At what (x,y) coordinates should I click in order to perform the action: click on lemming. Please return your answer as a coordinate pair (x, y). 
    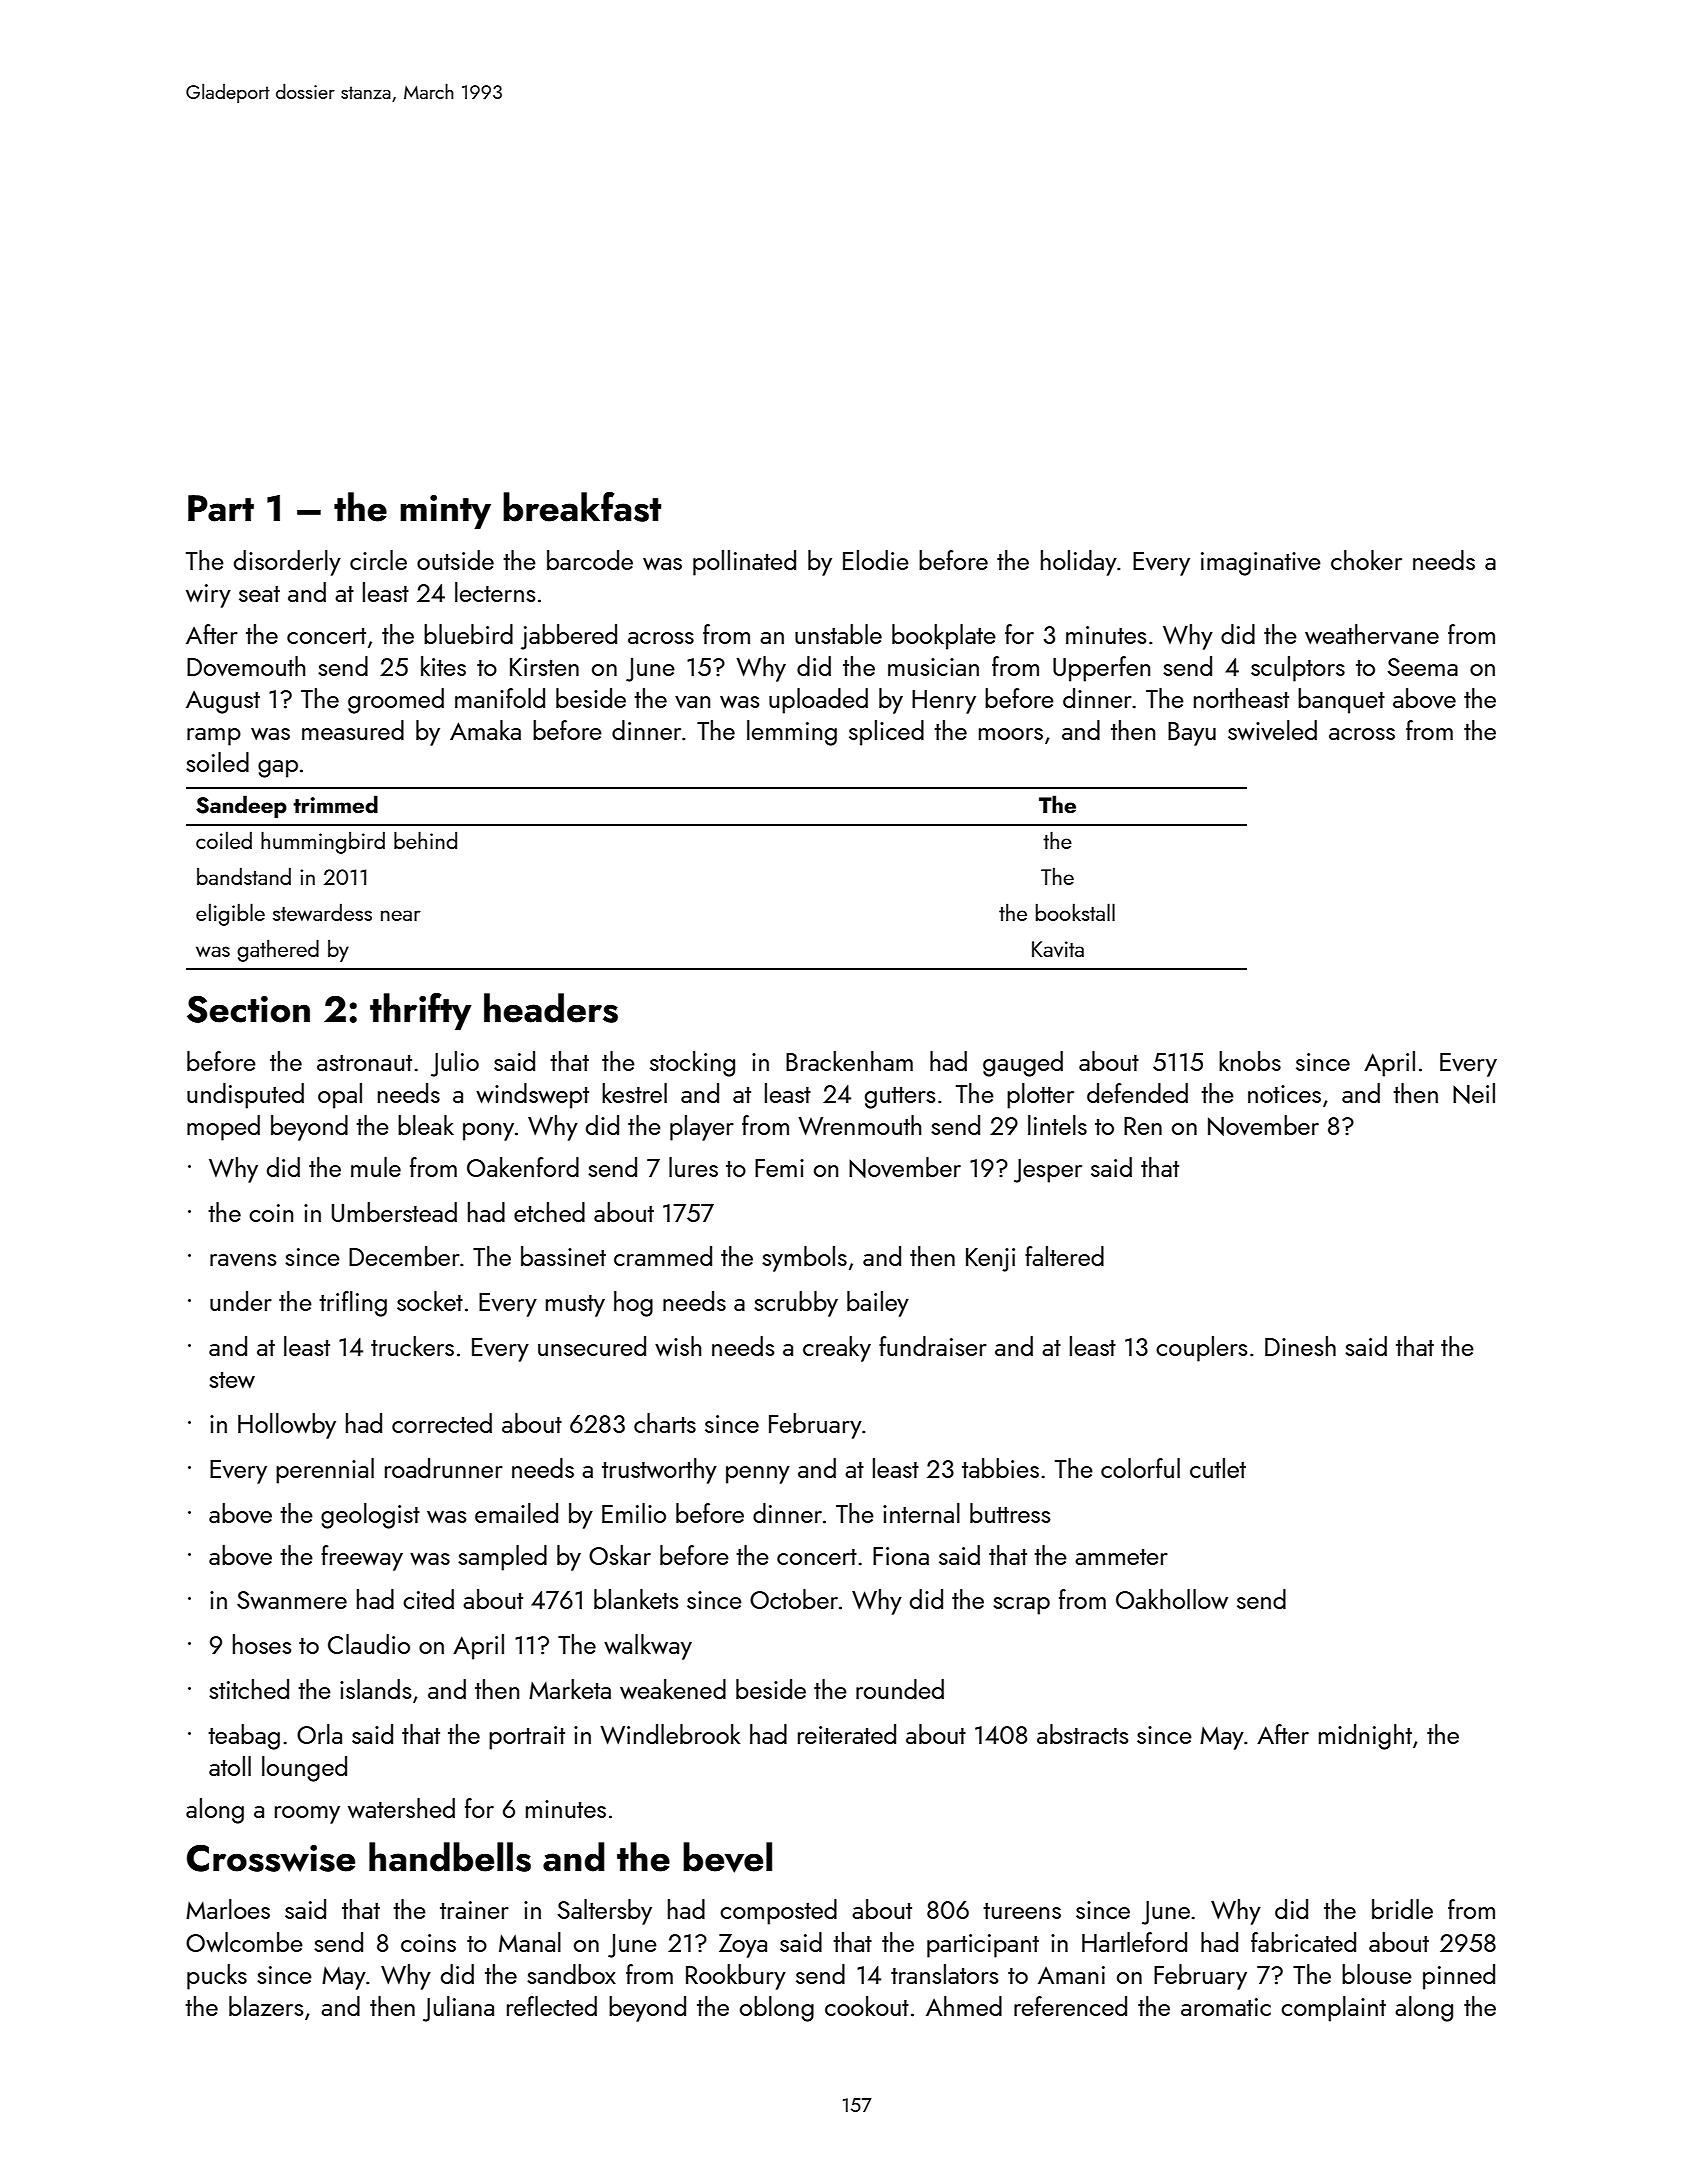
    Looking at the image, I should click on (792, 733).
